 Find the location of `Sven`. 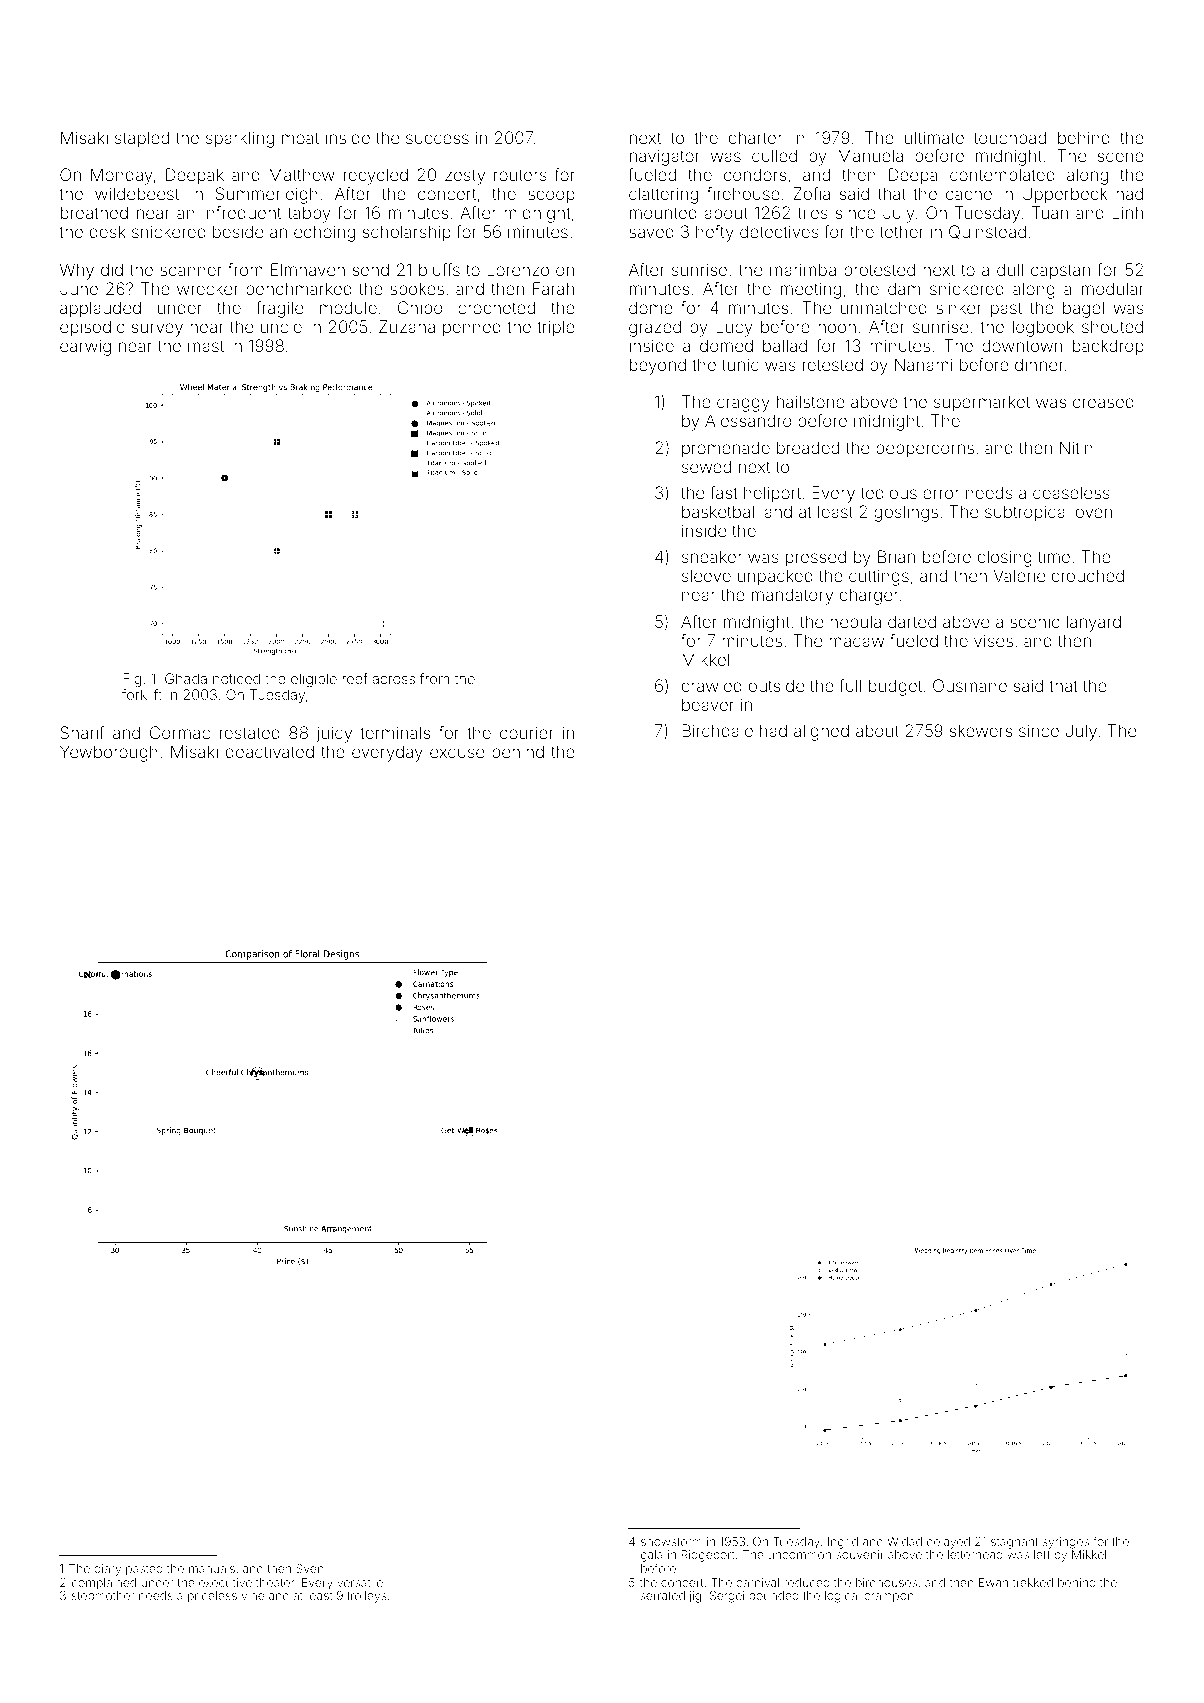

Sven is located at coordinates (309, 1568).
